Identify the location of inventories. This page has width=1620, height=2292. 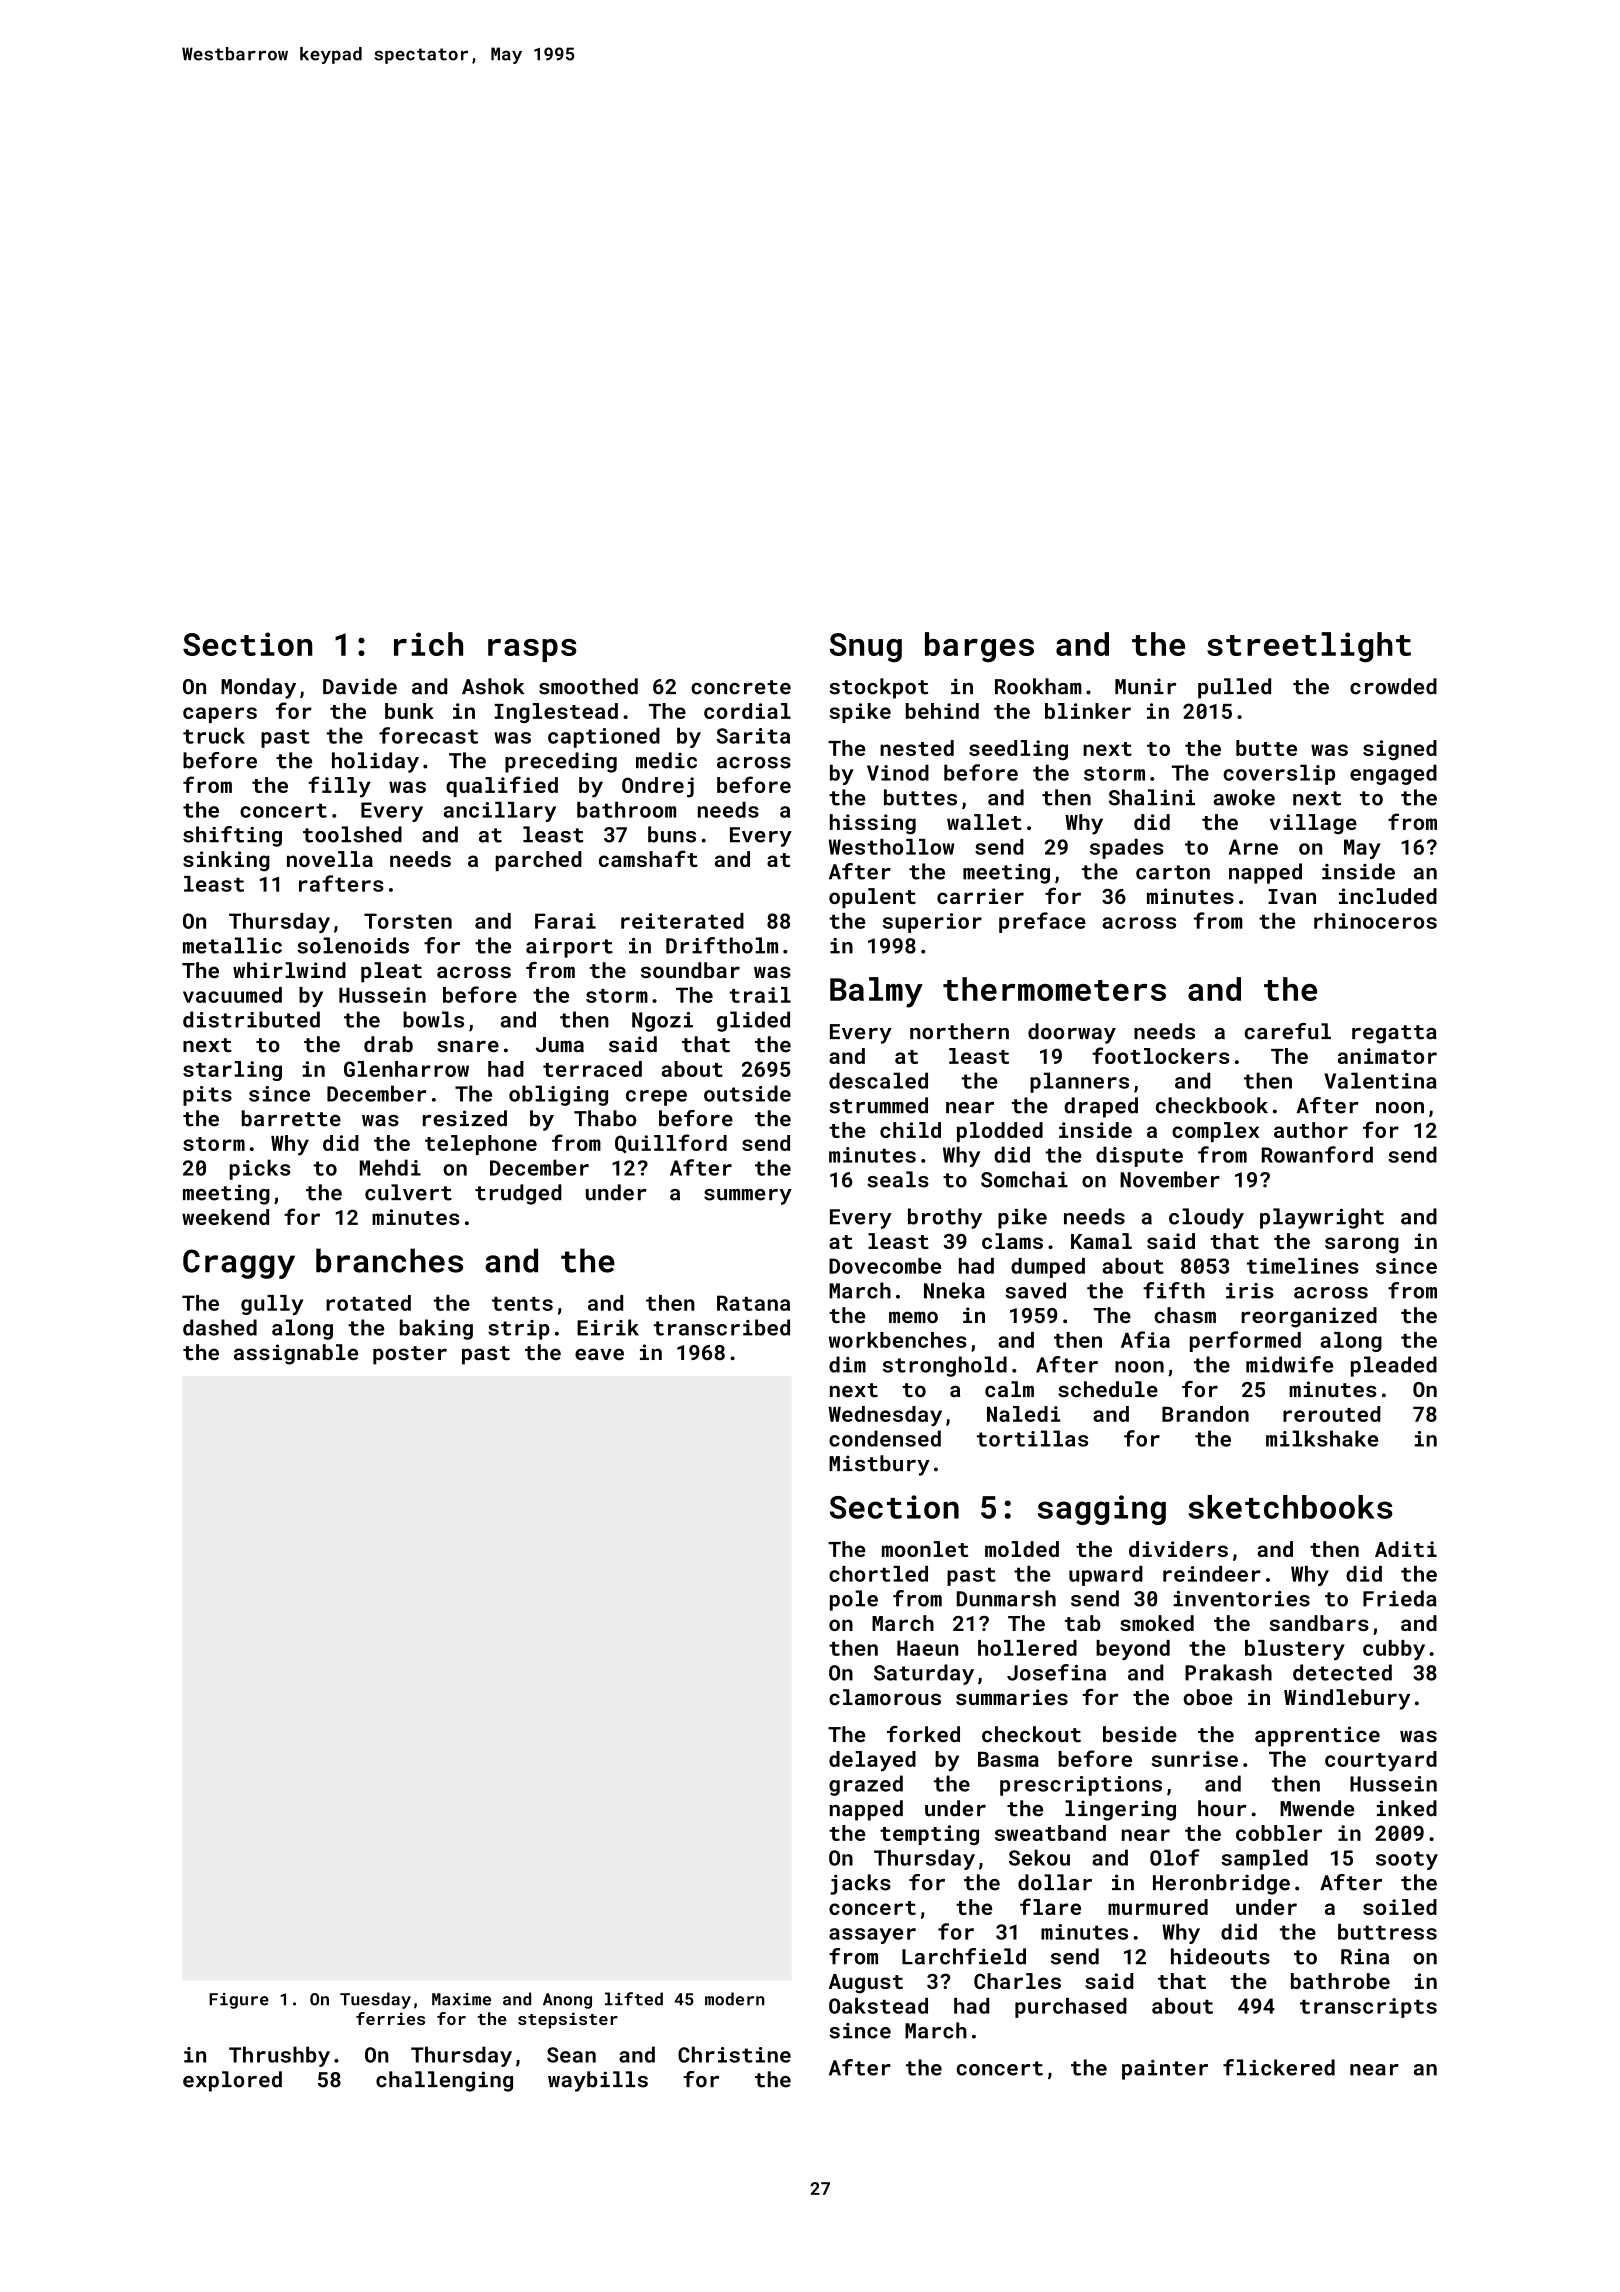
(1242, 1599).
